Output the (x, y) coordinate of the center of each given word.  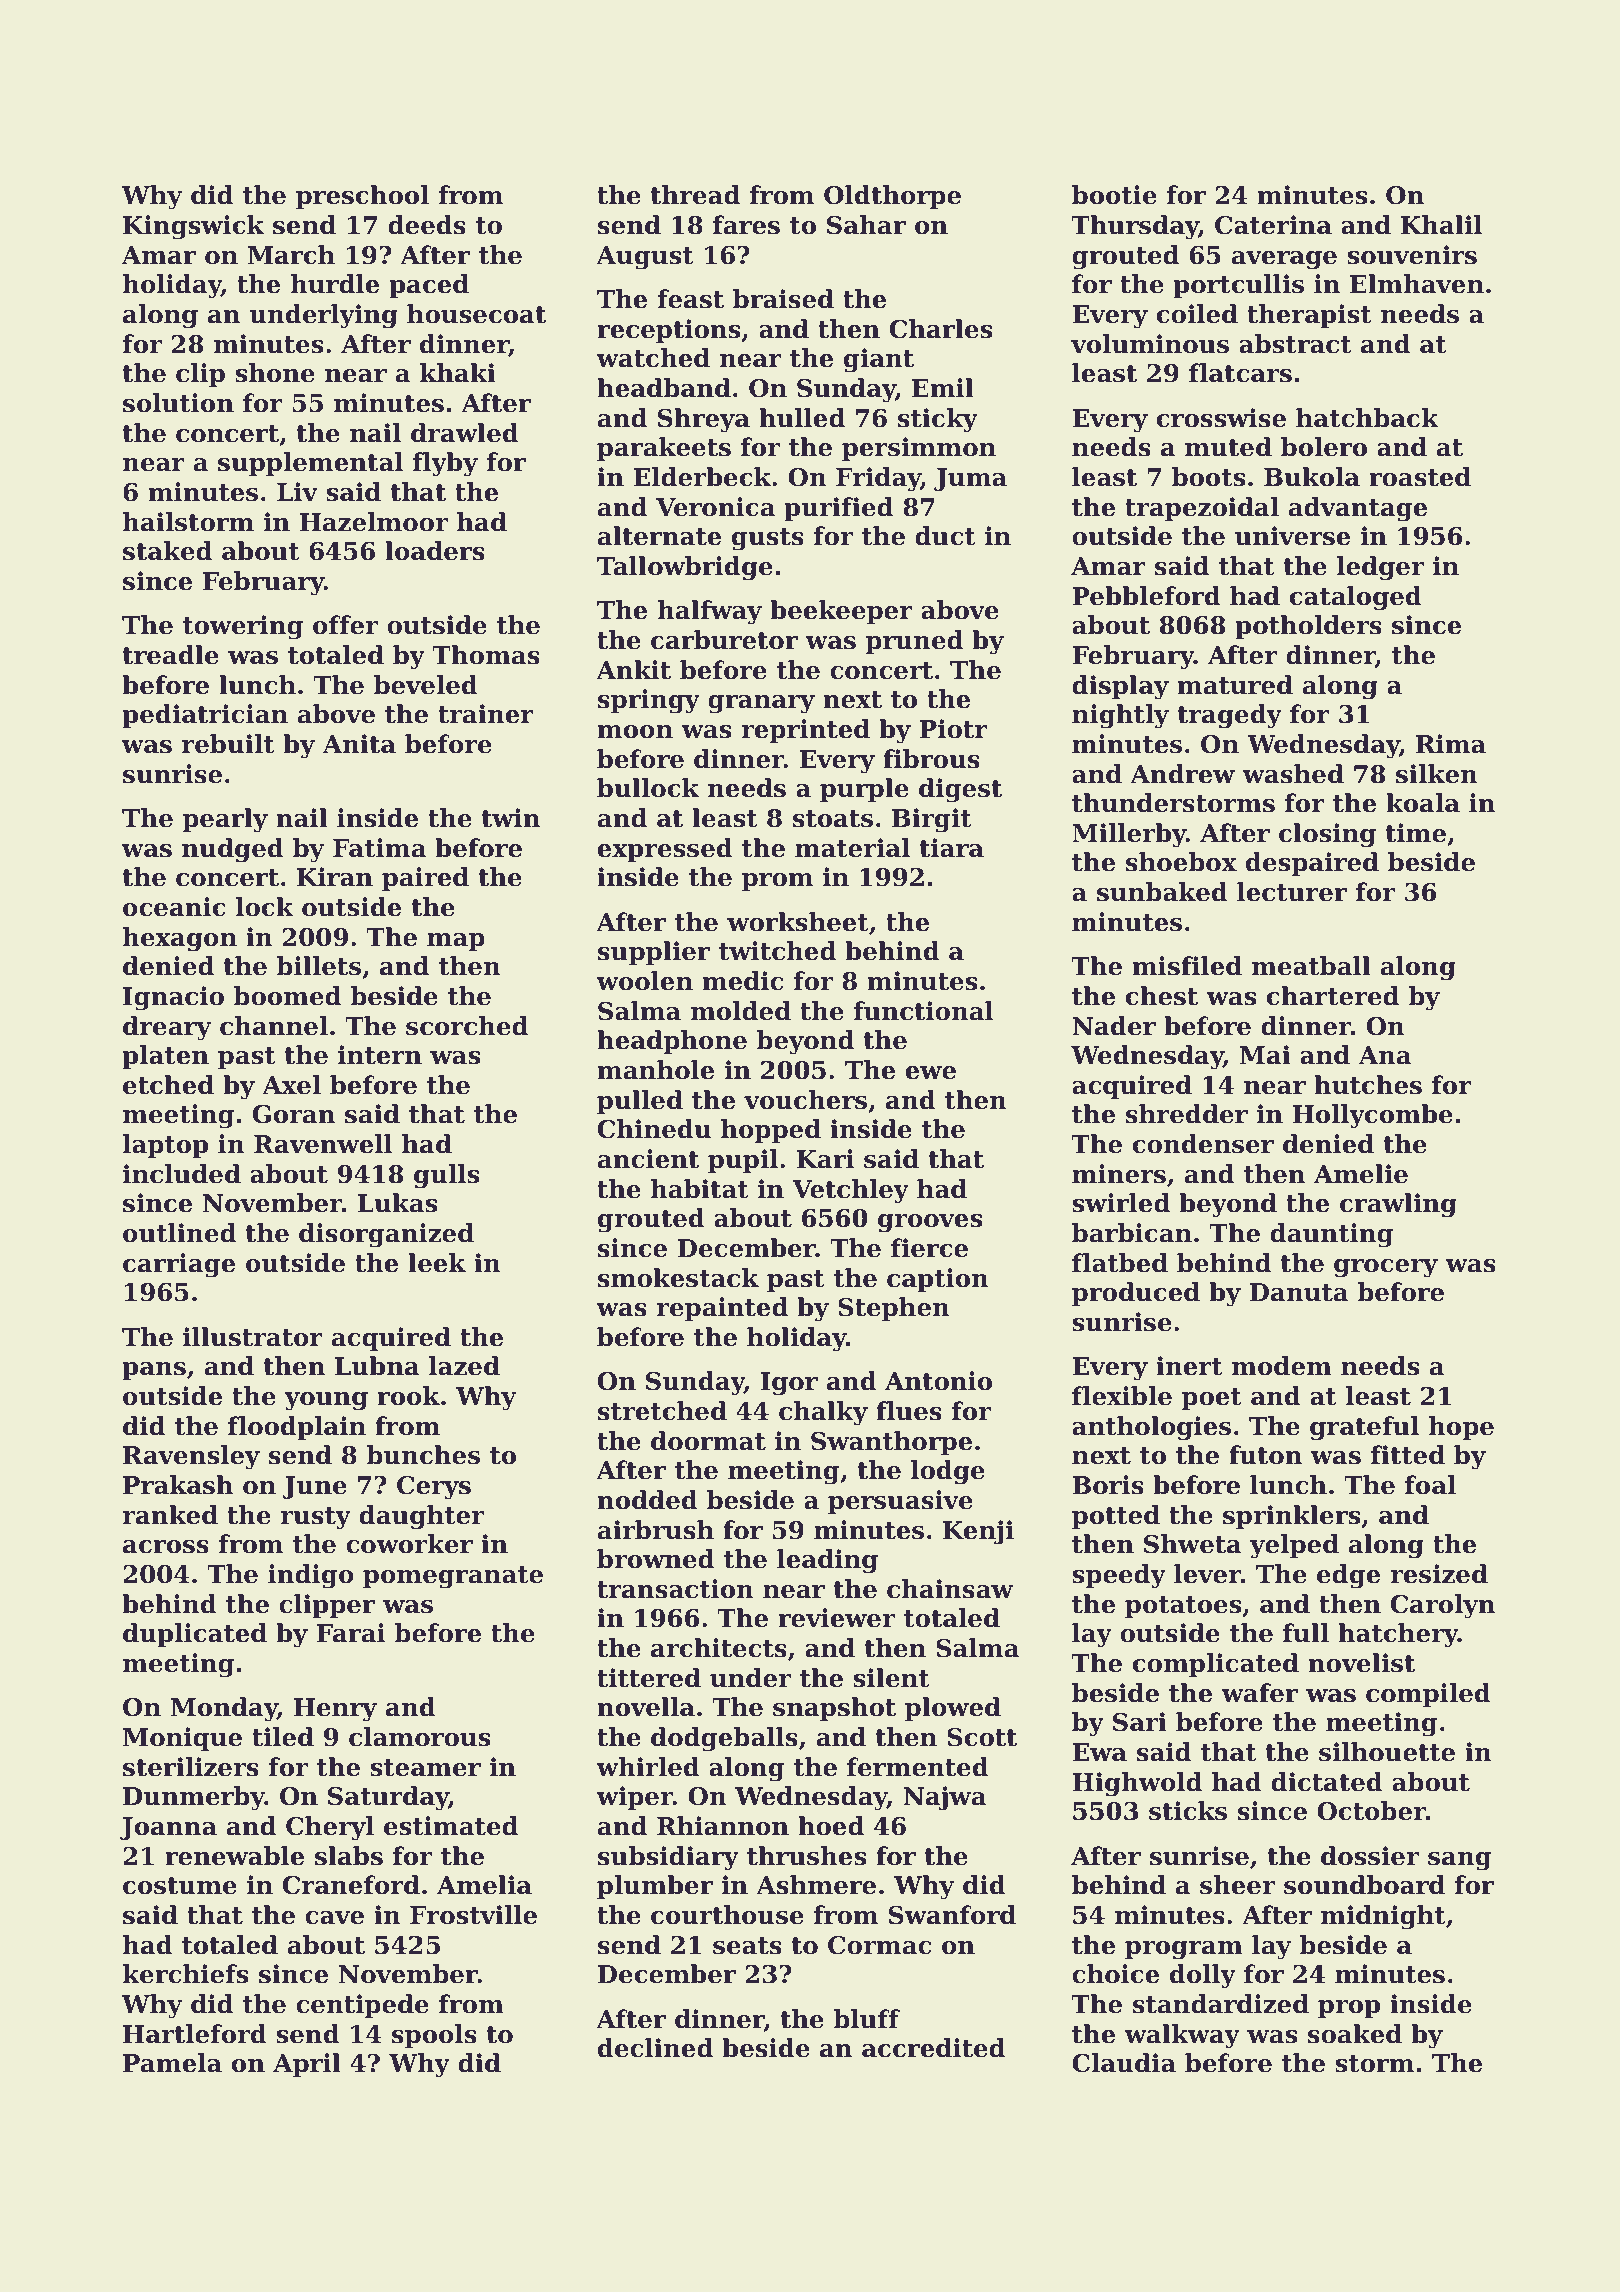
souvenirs (1412, 255)
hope (1461, 1428)
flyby (445, 464)
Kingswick (193, 227)
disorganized (386, 1235)
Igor (789, 1384)
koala (1423, 803)
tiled (283, 1737)
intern (380, 1055)
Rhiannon (723, 1826)
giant (879, 360)
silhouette (1387, 1752)
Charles (941, 329)
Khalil (1441, 225)
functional (923, 1011)
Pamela (172, 2063)
